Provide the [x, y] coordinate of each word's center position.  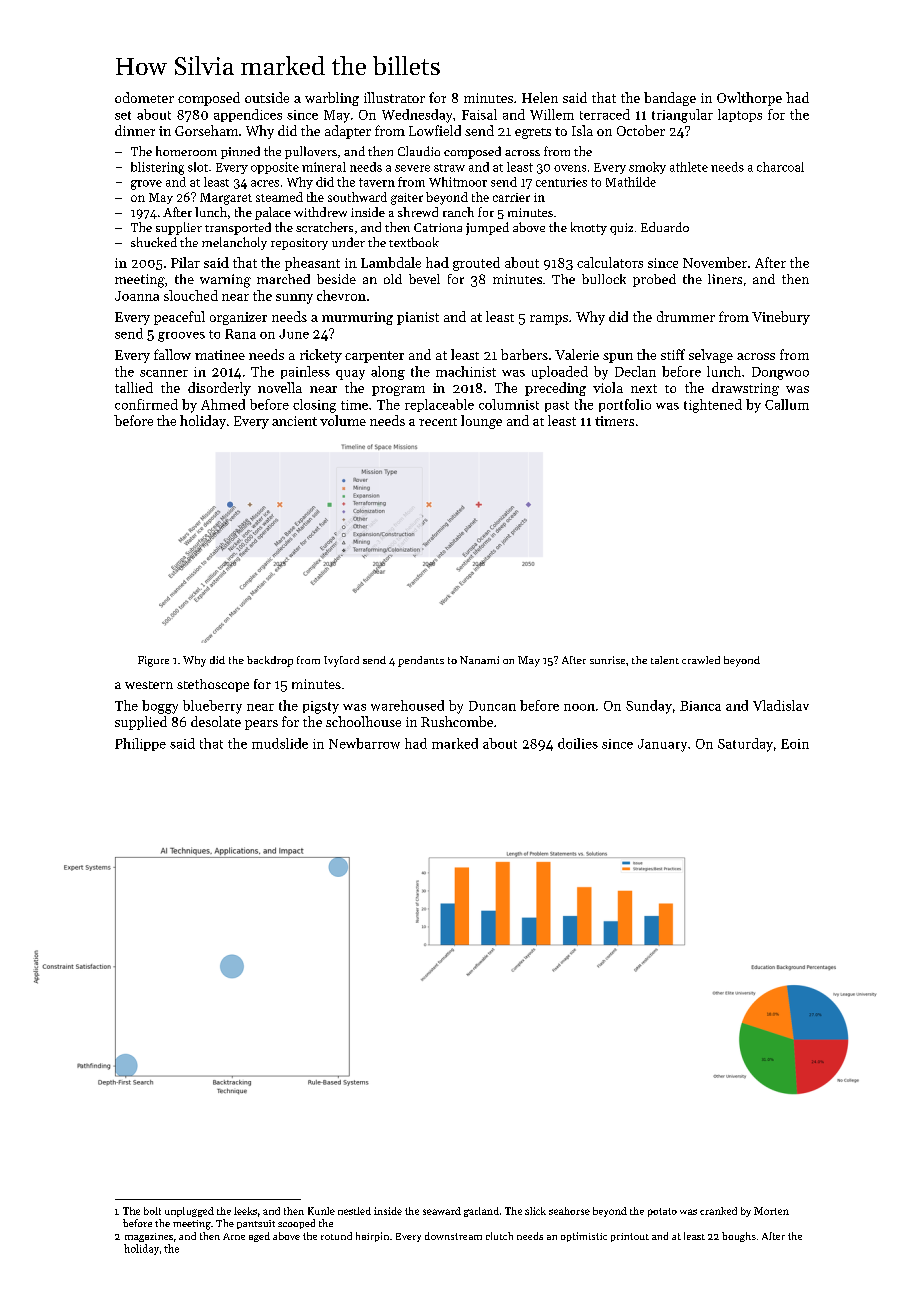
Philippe [140, 744]
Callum [787, 404]
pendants [421, 661]
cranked [718, 1211]
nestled [354, 1211]
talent [665, 660]
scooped [296, 1224]
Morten [771, 1211]
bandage [670, 99]
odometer [144, 97]
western [149, 685]
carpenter [374, 357]
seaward [442, 1211]
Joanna [137, 296]
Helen [540, 97]
